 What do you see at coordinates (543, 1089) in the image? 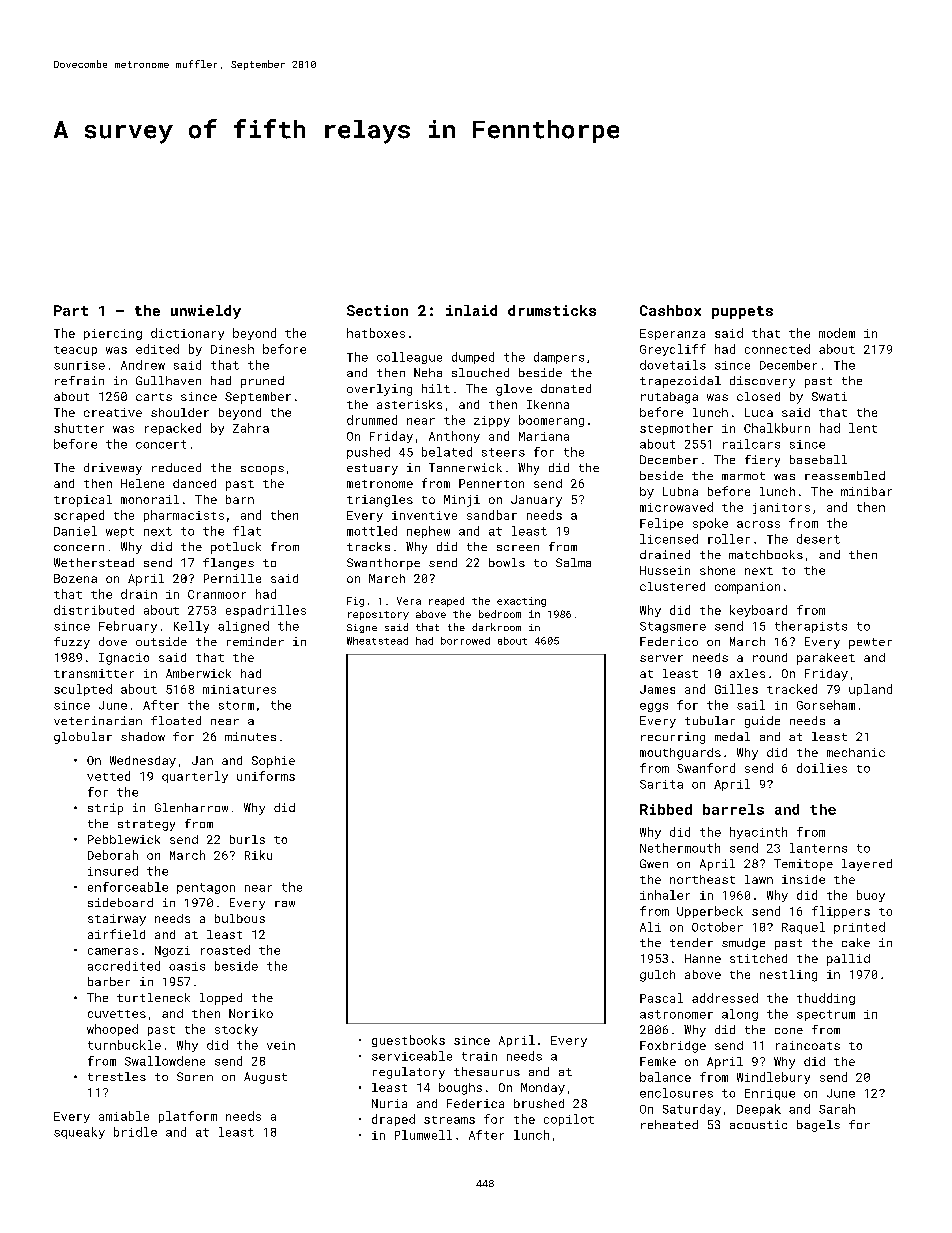
I see `Monday` at bounding box center [543, 1089].
